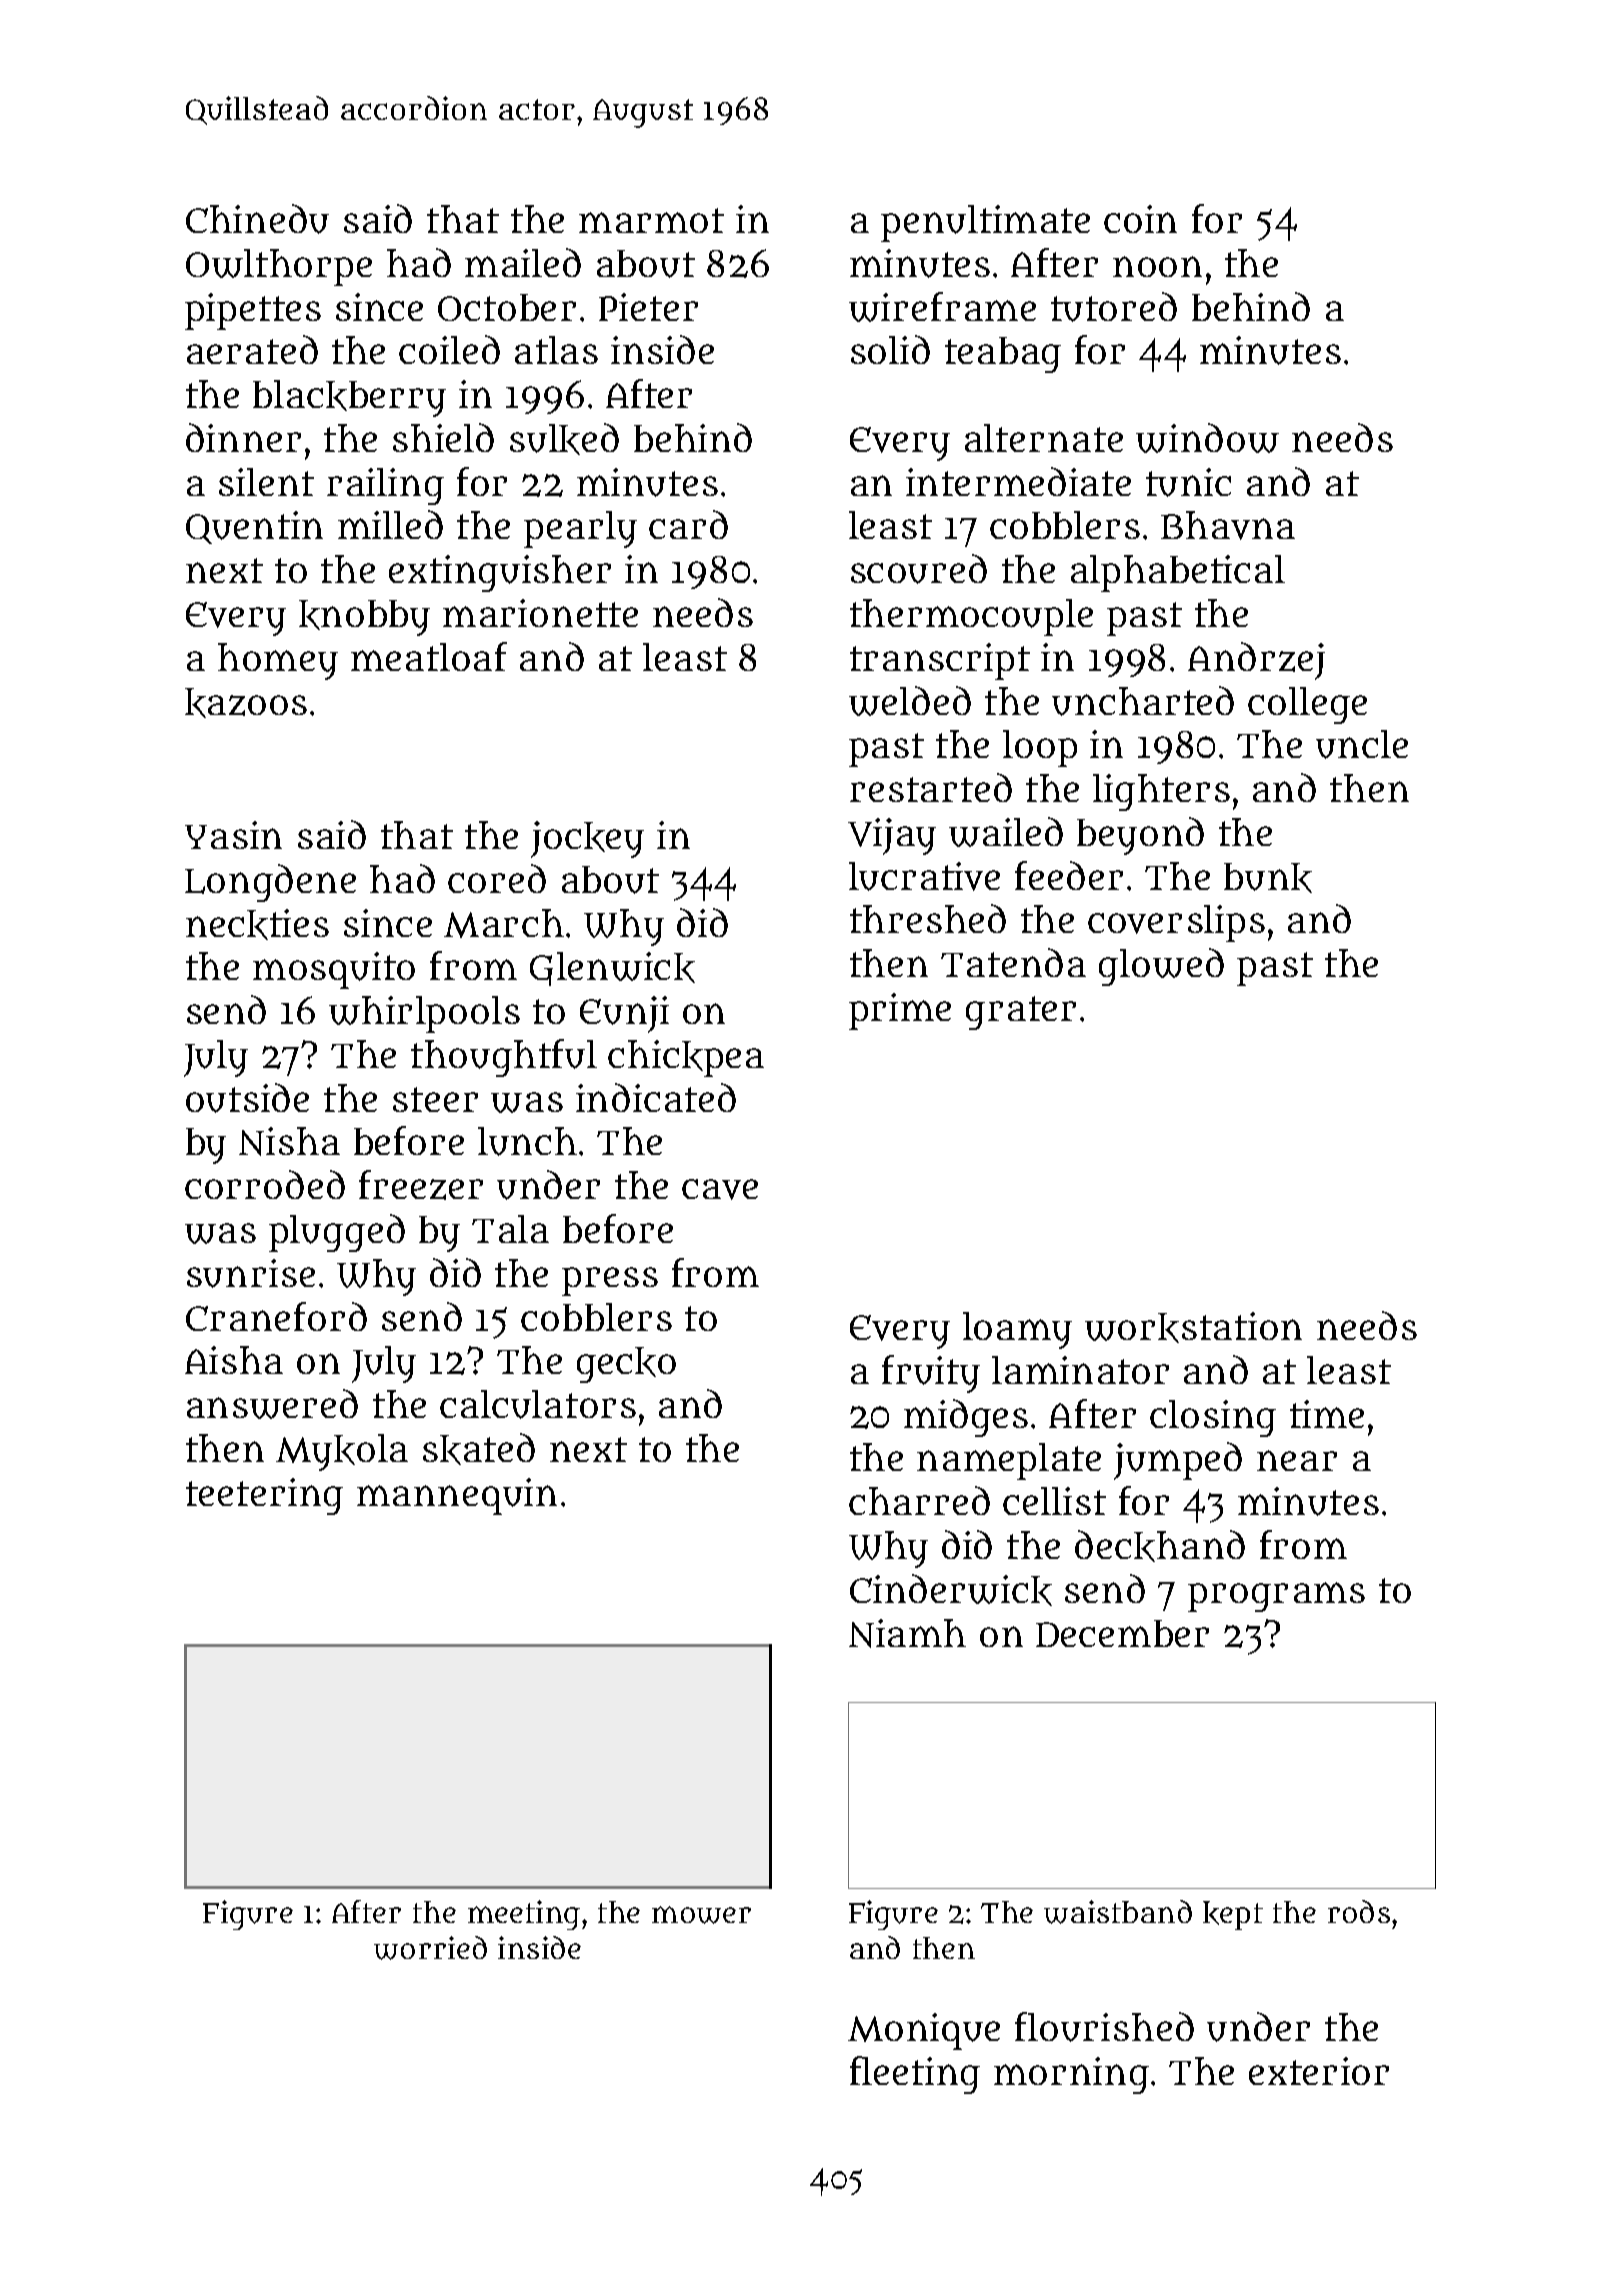  Describe the element at coordinates (651, 220) in the image. I see `marmot` at that location.
